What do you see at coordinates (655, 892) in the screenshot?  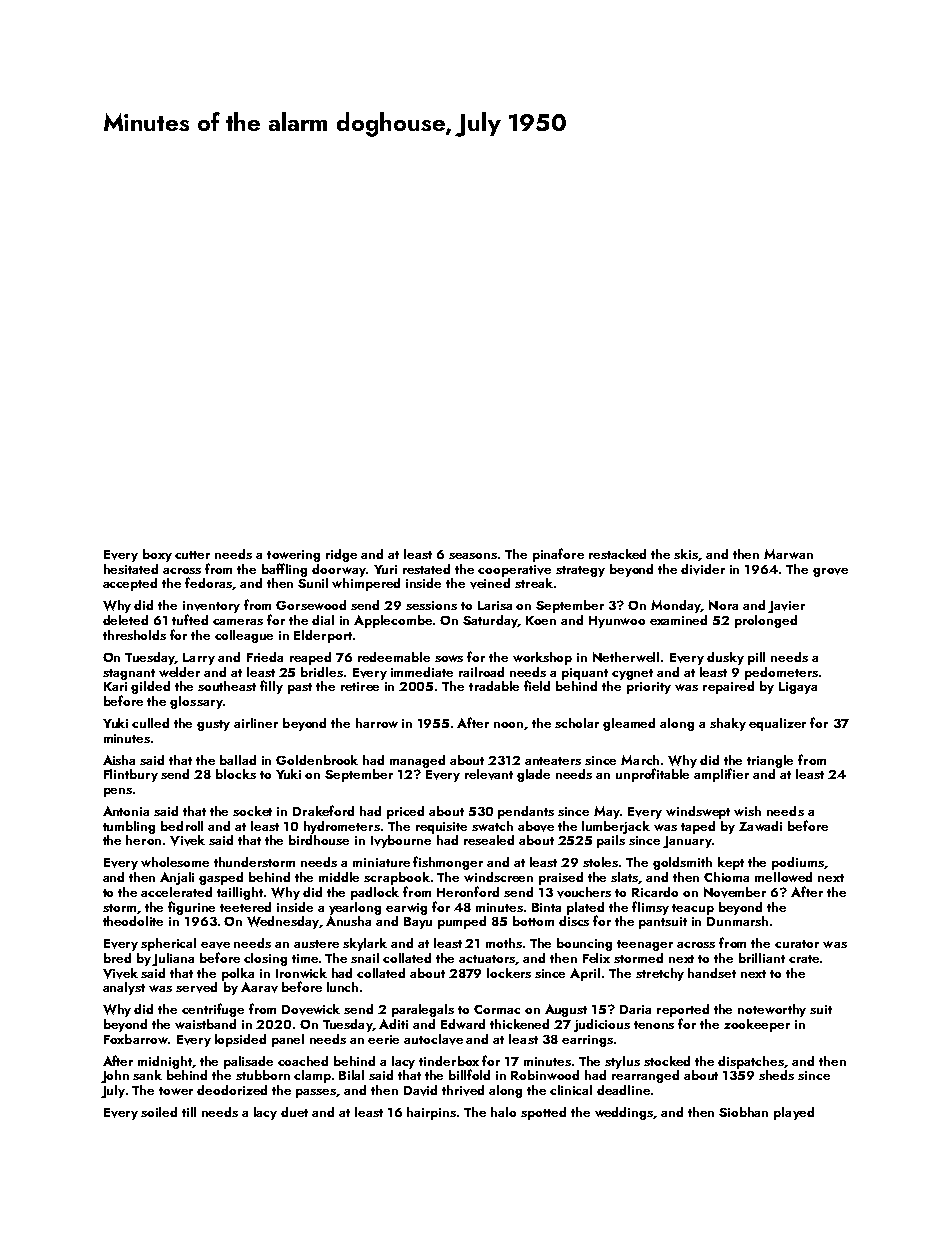 I see `Ricardo` at bounding box center [655, 892].
